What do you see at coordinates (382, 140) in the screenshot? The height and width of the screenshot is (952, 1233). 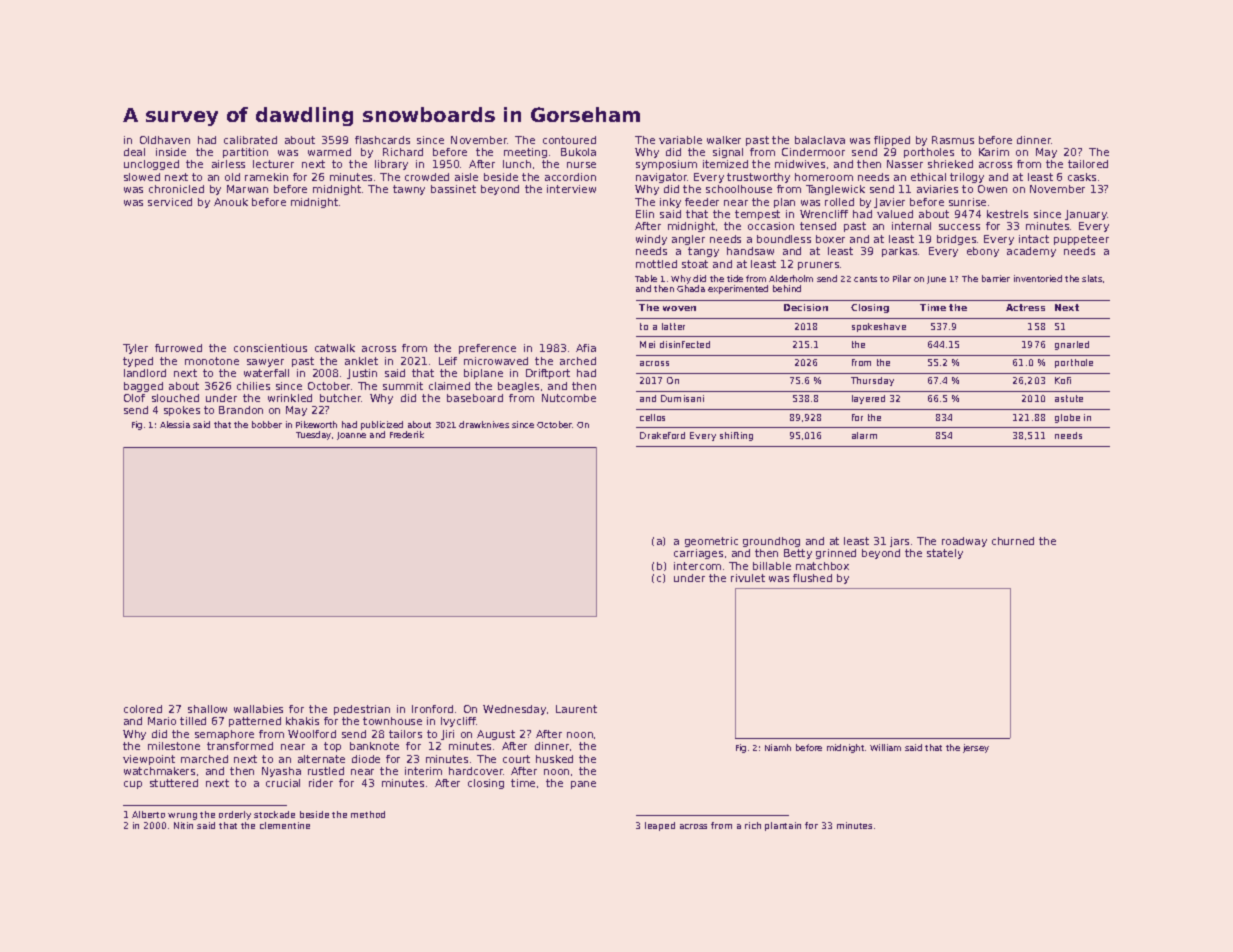 I see `flashcards` at bounding box center [382, 140].
